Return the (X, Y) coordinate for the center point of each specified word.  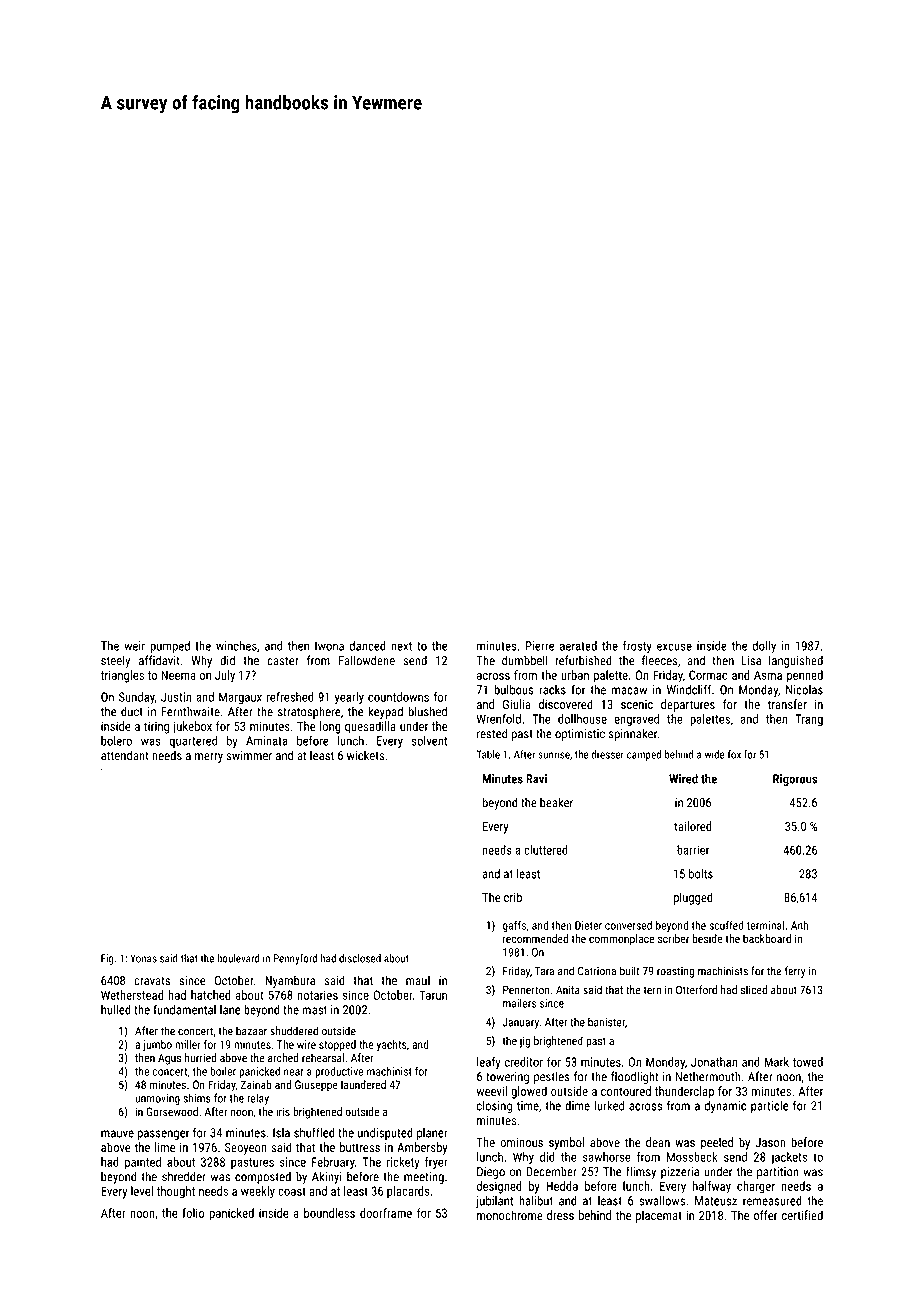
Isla (281, 1133)
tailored (693, 826)
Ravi (536, 779)
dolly (764, 647)
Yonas (143, 958)
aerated (578, 646)
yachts (392, 1046)
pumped (170, 647)
